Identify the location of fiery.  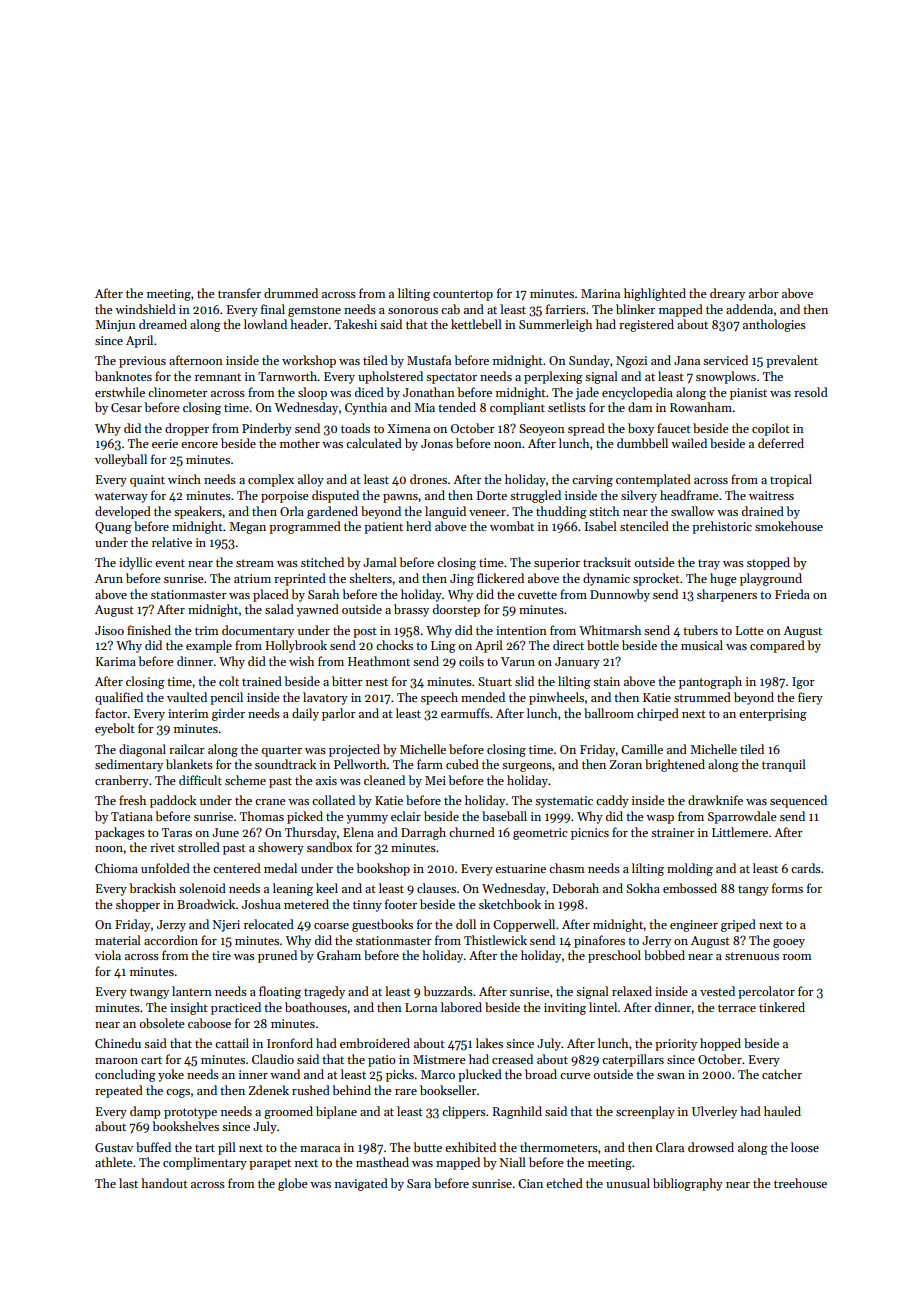
(810, 698).
